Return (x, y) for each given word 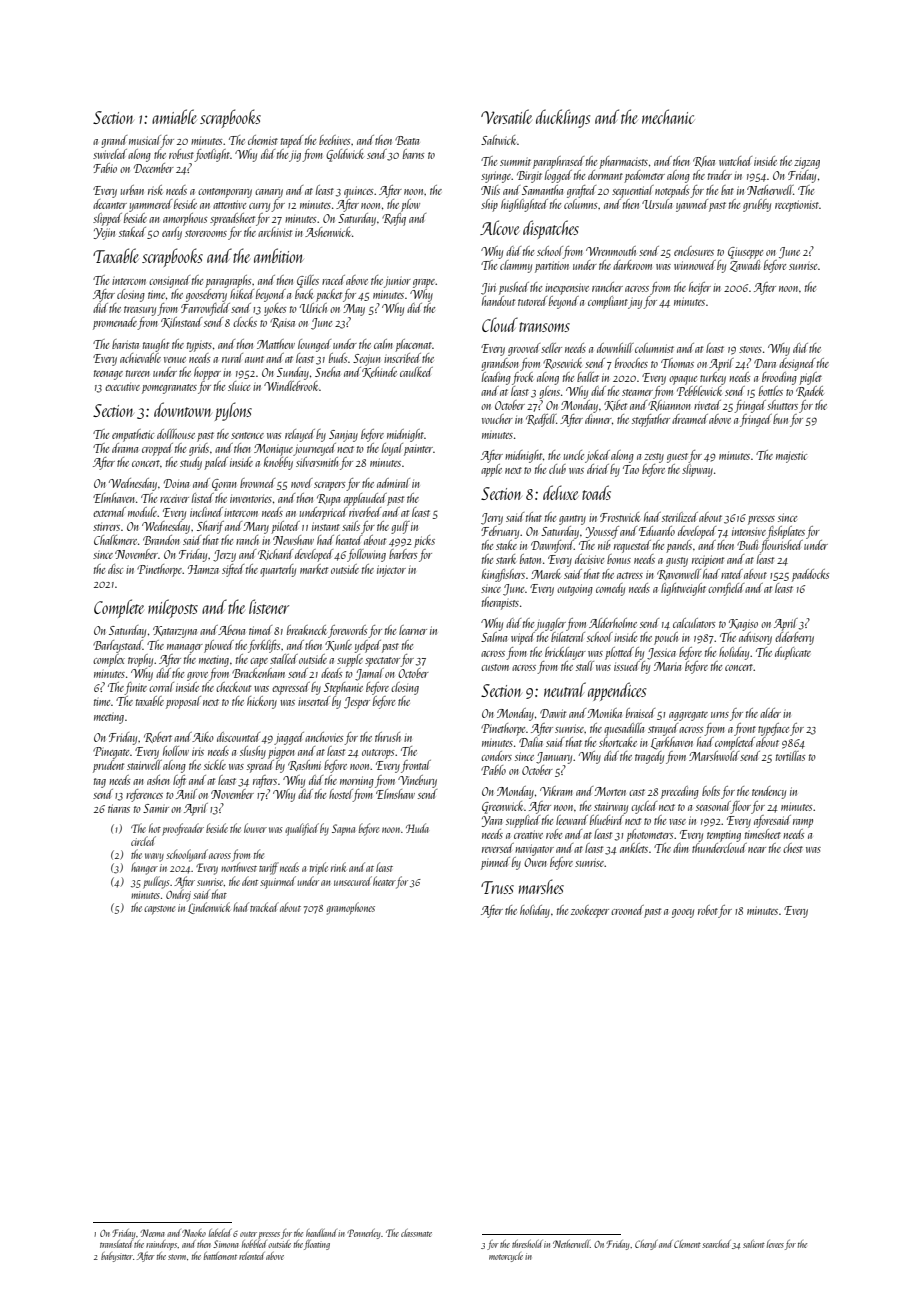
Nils (490, 190)
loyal (392, 449)
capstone (159, 910)
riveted (707, 405)
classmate (416, 1233)
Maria (667, 666)
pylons (233, 411)
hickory (262, 702)
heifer (700, 288)
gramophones (351, 908)
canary (269, 193)
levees (775, 1244)
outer (248, 1234)
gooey (683, 913)
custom (495, 667)
